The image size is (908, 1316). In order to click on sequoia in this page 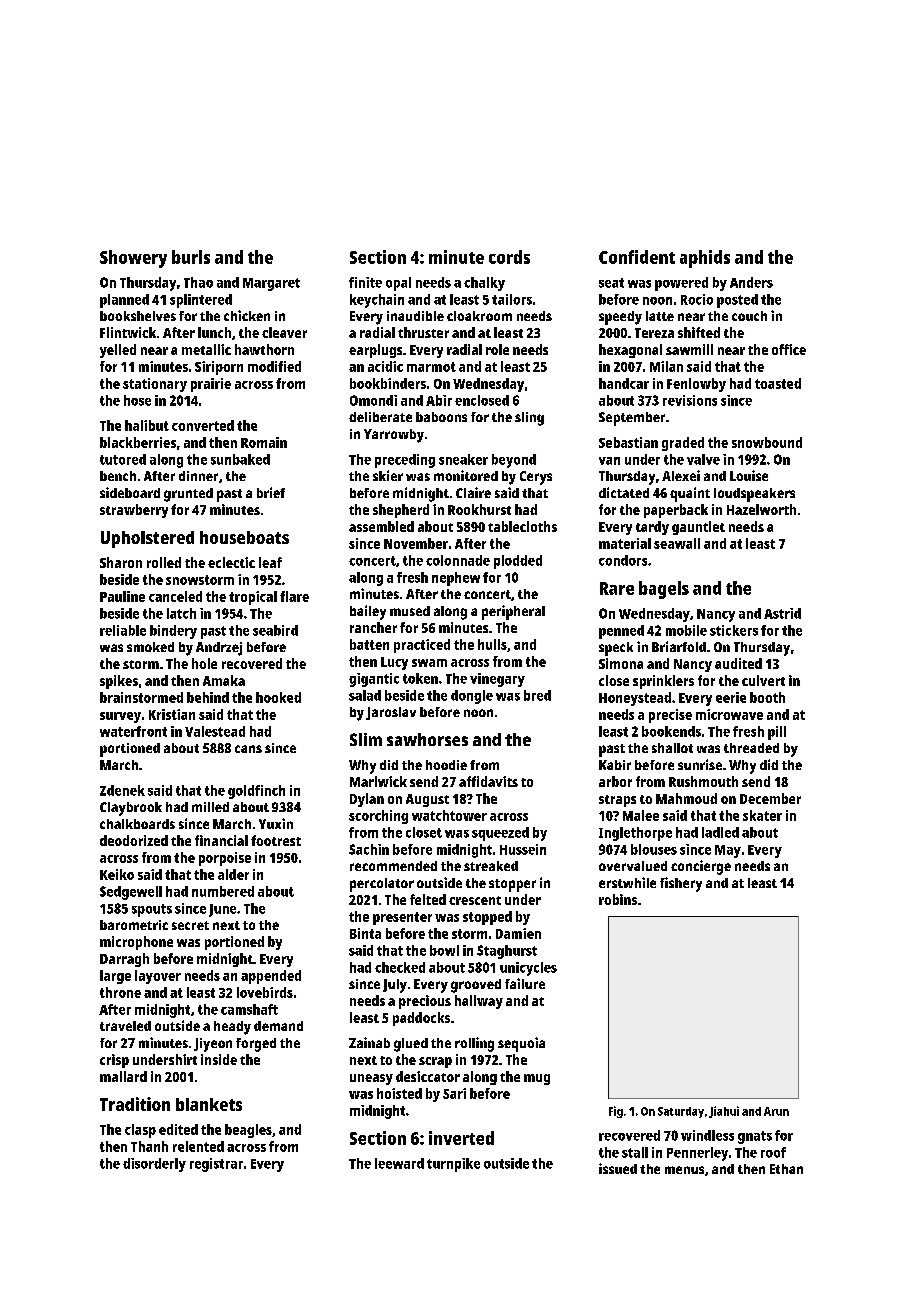, I will do `click(521, 1044)`.
